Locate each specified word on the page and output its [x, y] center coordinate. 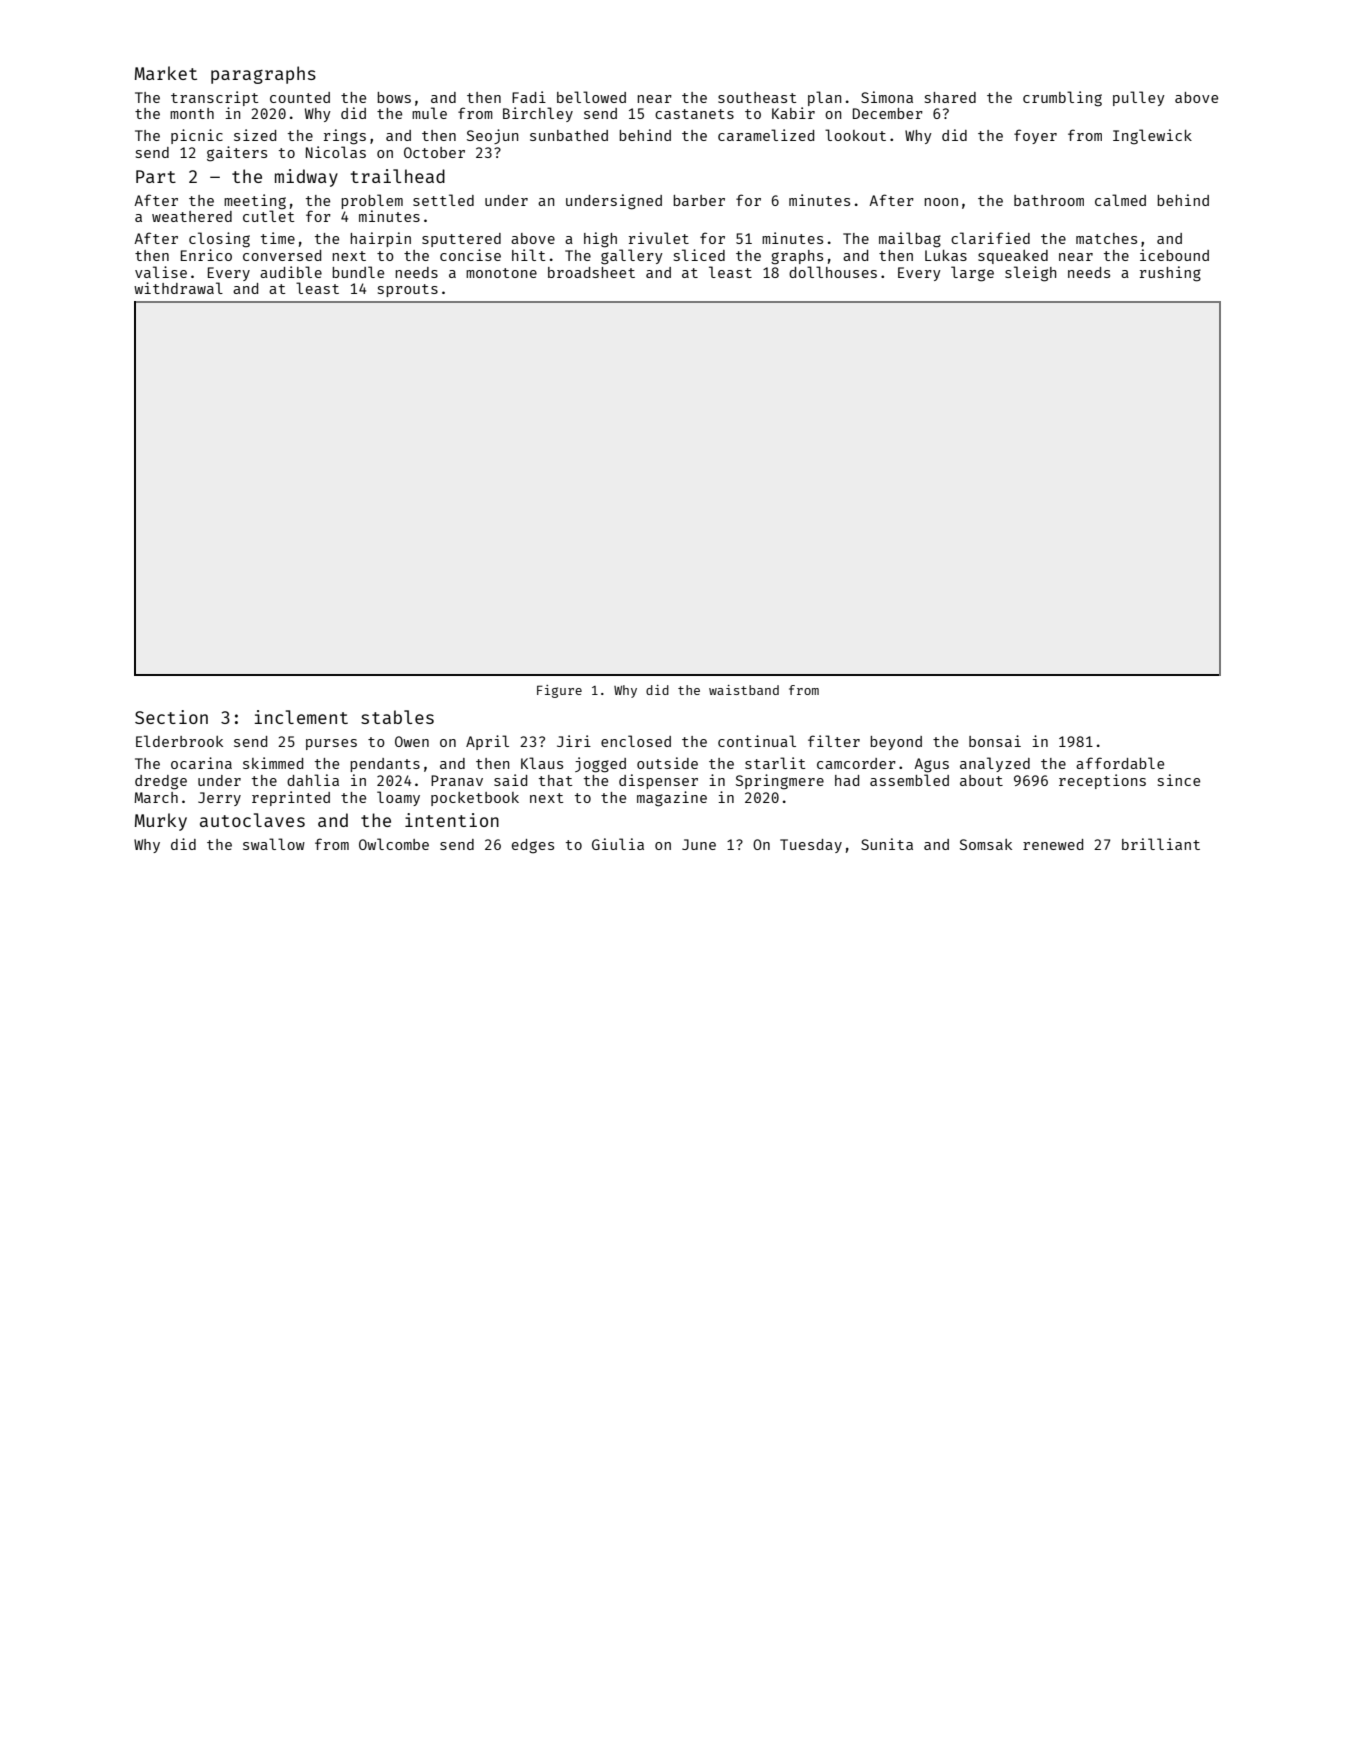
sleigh [1030, 274]
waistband [744, 690]
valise [161, 272]
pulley [1139, 98]
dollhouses [833, 272]
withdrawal [178, 288]
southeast [757, 97]
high [600, 240]
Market [166, 73]
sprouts [408, 290]
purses [331, 744]
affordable [1120, 763]
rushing [1170, 274]
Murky [161, 822]
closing [219, 240]
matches [1106, 238]
